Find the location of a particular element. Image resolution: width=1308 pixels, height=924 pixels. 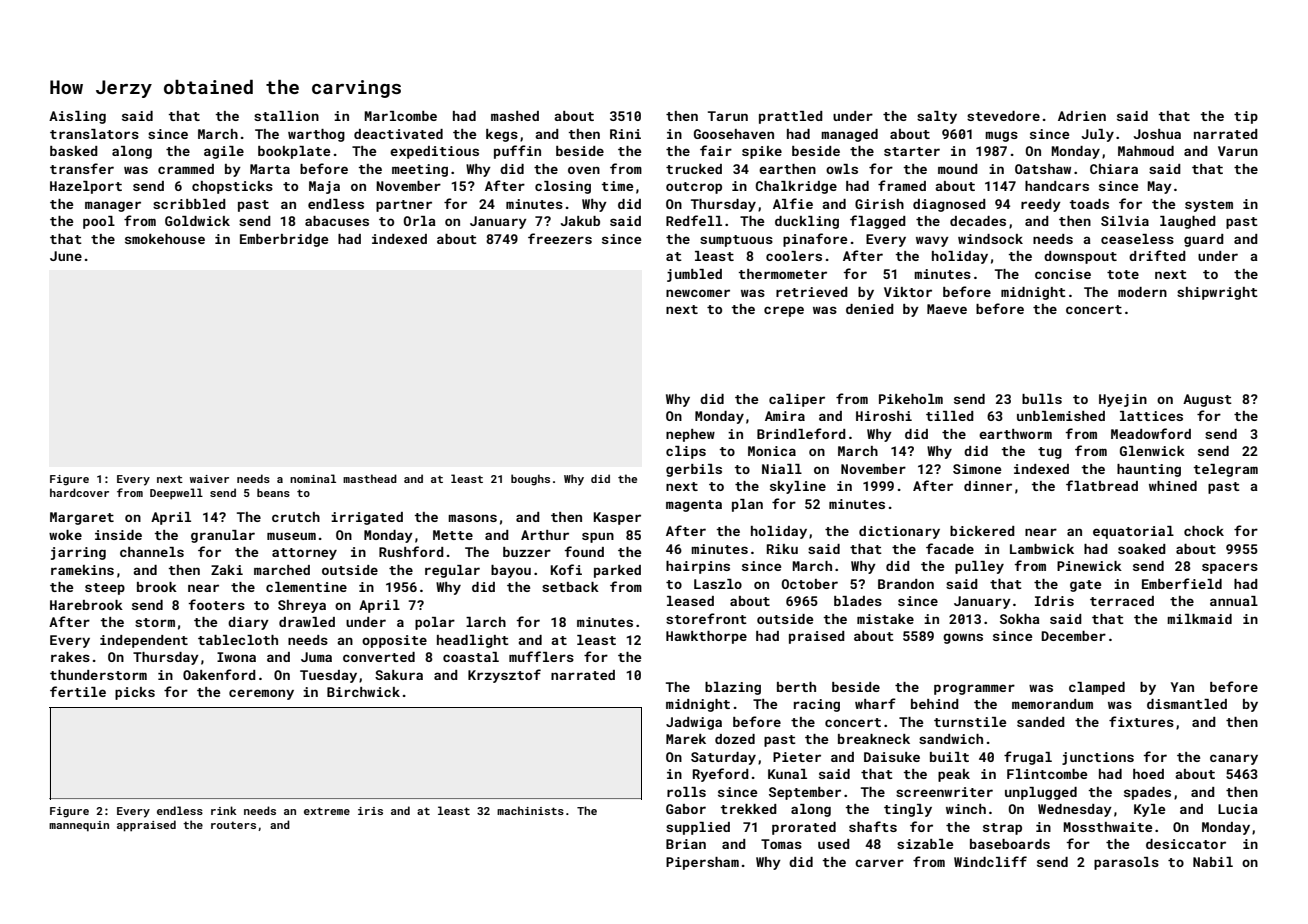

Pipersham is located at coordinates (702, 863).
